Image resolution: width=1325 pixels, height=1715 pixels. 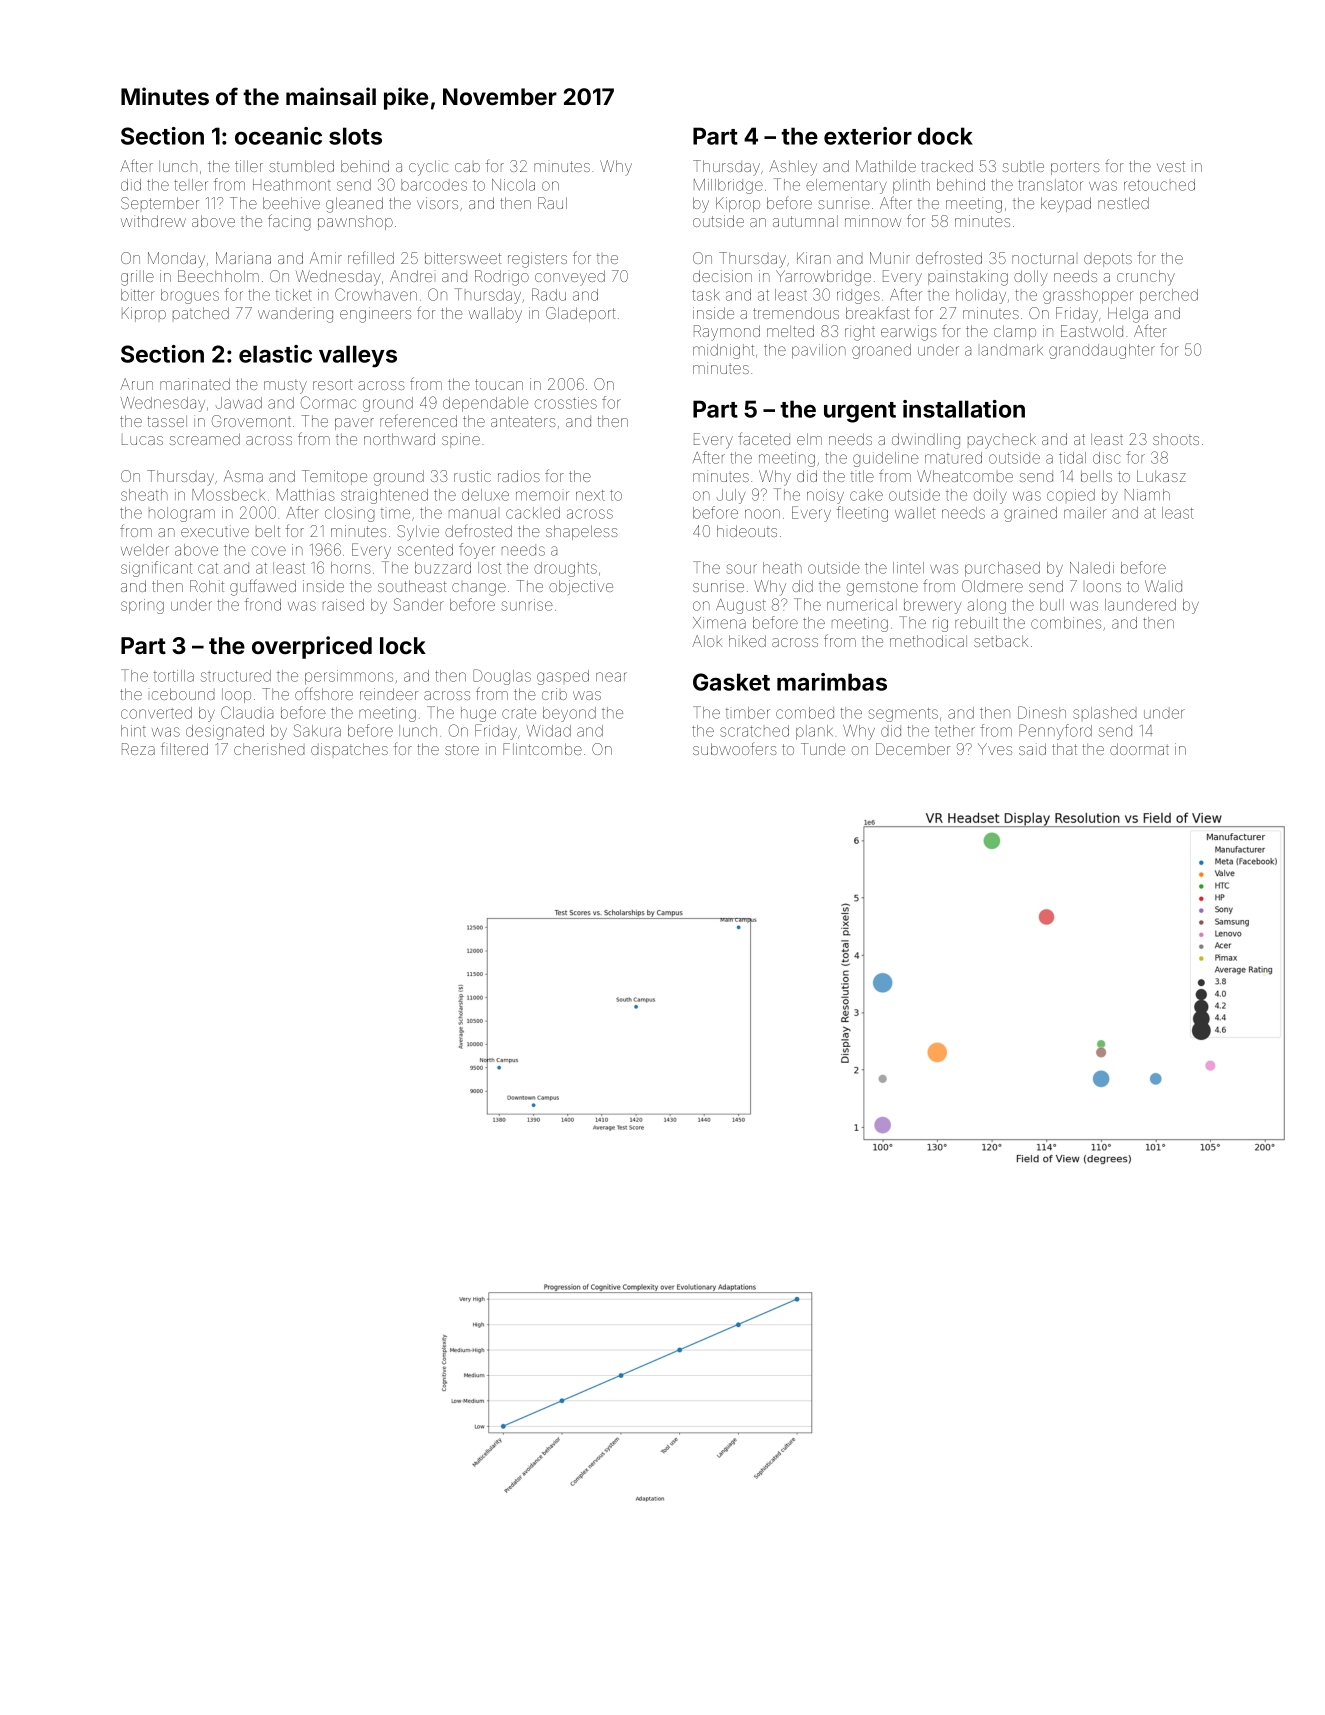 What do you see at coordinates (1002, 441) in the screenshot?
I see `paycheck` at bounding box center [1002, 441].
